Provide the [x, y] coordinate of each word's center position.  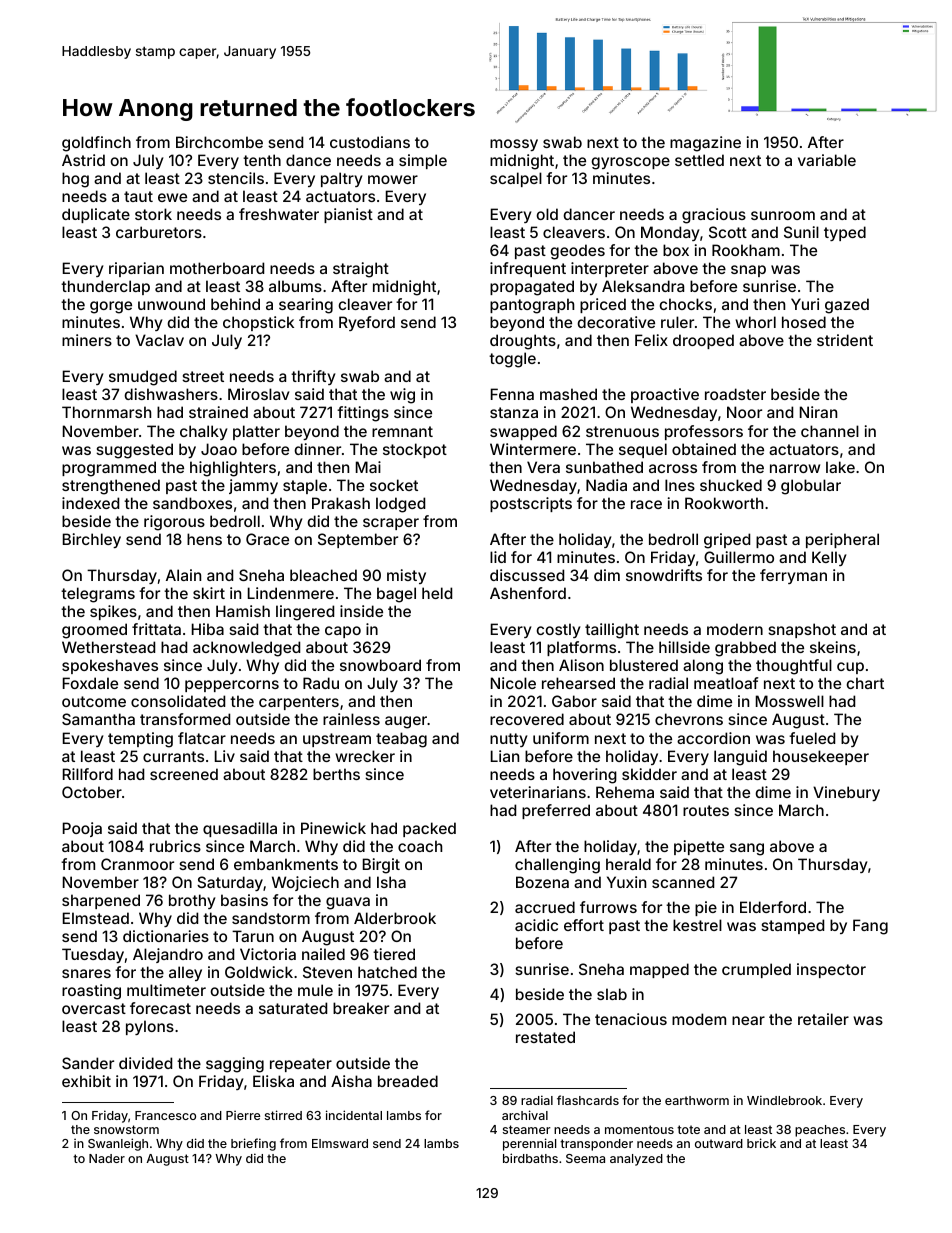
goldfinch [96, 144]
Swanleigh [118, 1144]
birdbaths [530, 1158]
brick [761, 1143]
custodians [370, 142]
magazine [705, 144]
